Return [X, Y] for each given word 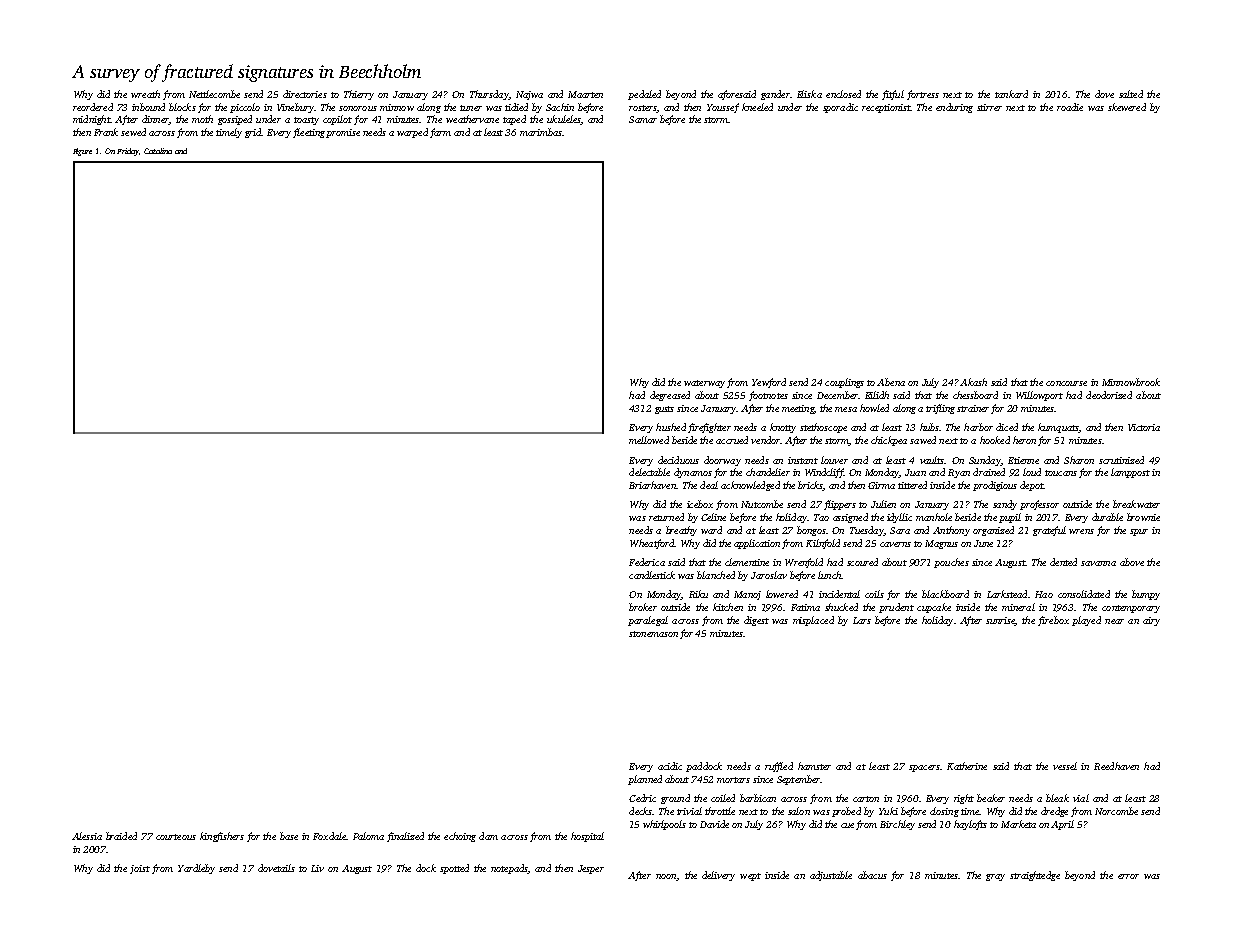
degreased [670, 396]
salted [1131, 94]
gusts [664, 410]
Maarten [585, 94]
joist [140, 869]
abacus [872, 875]
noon [666, 876]
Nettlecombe [214, 94]
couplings [844, 383]
